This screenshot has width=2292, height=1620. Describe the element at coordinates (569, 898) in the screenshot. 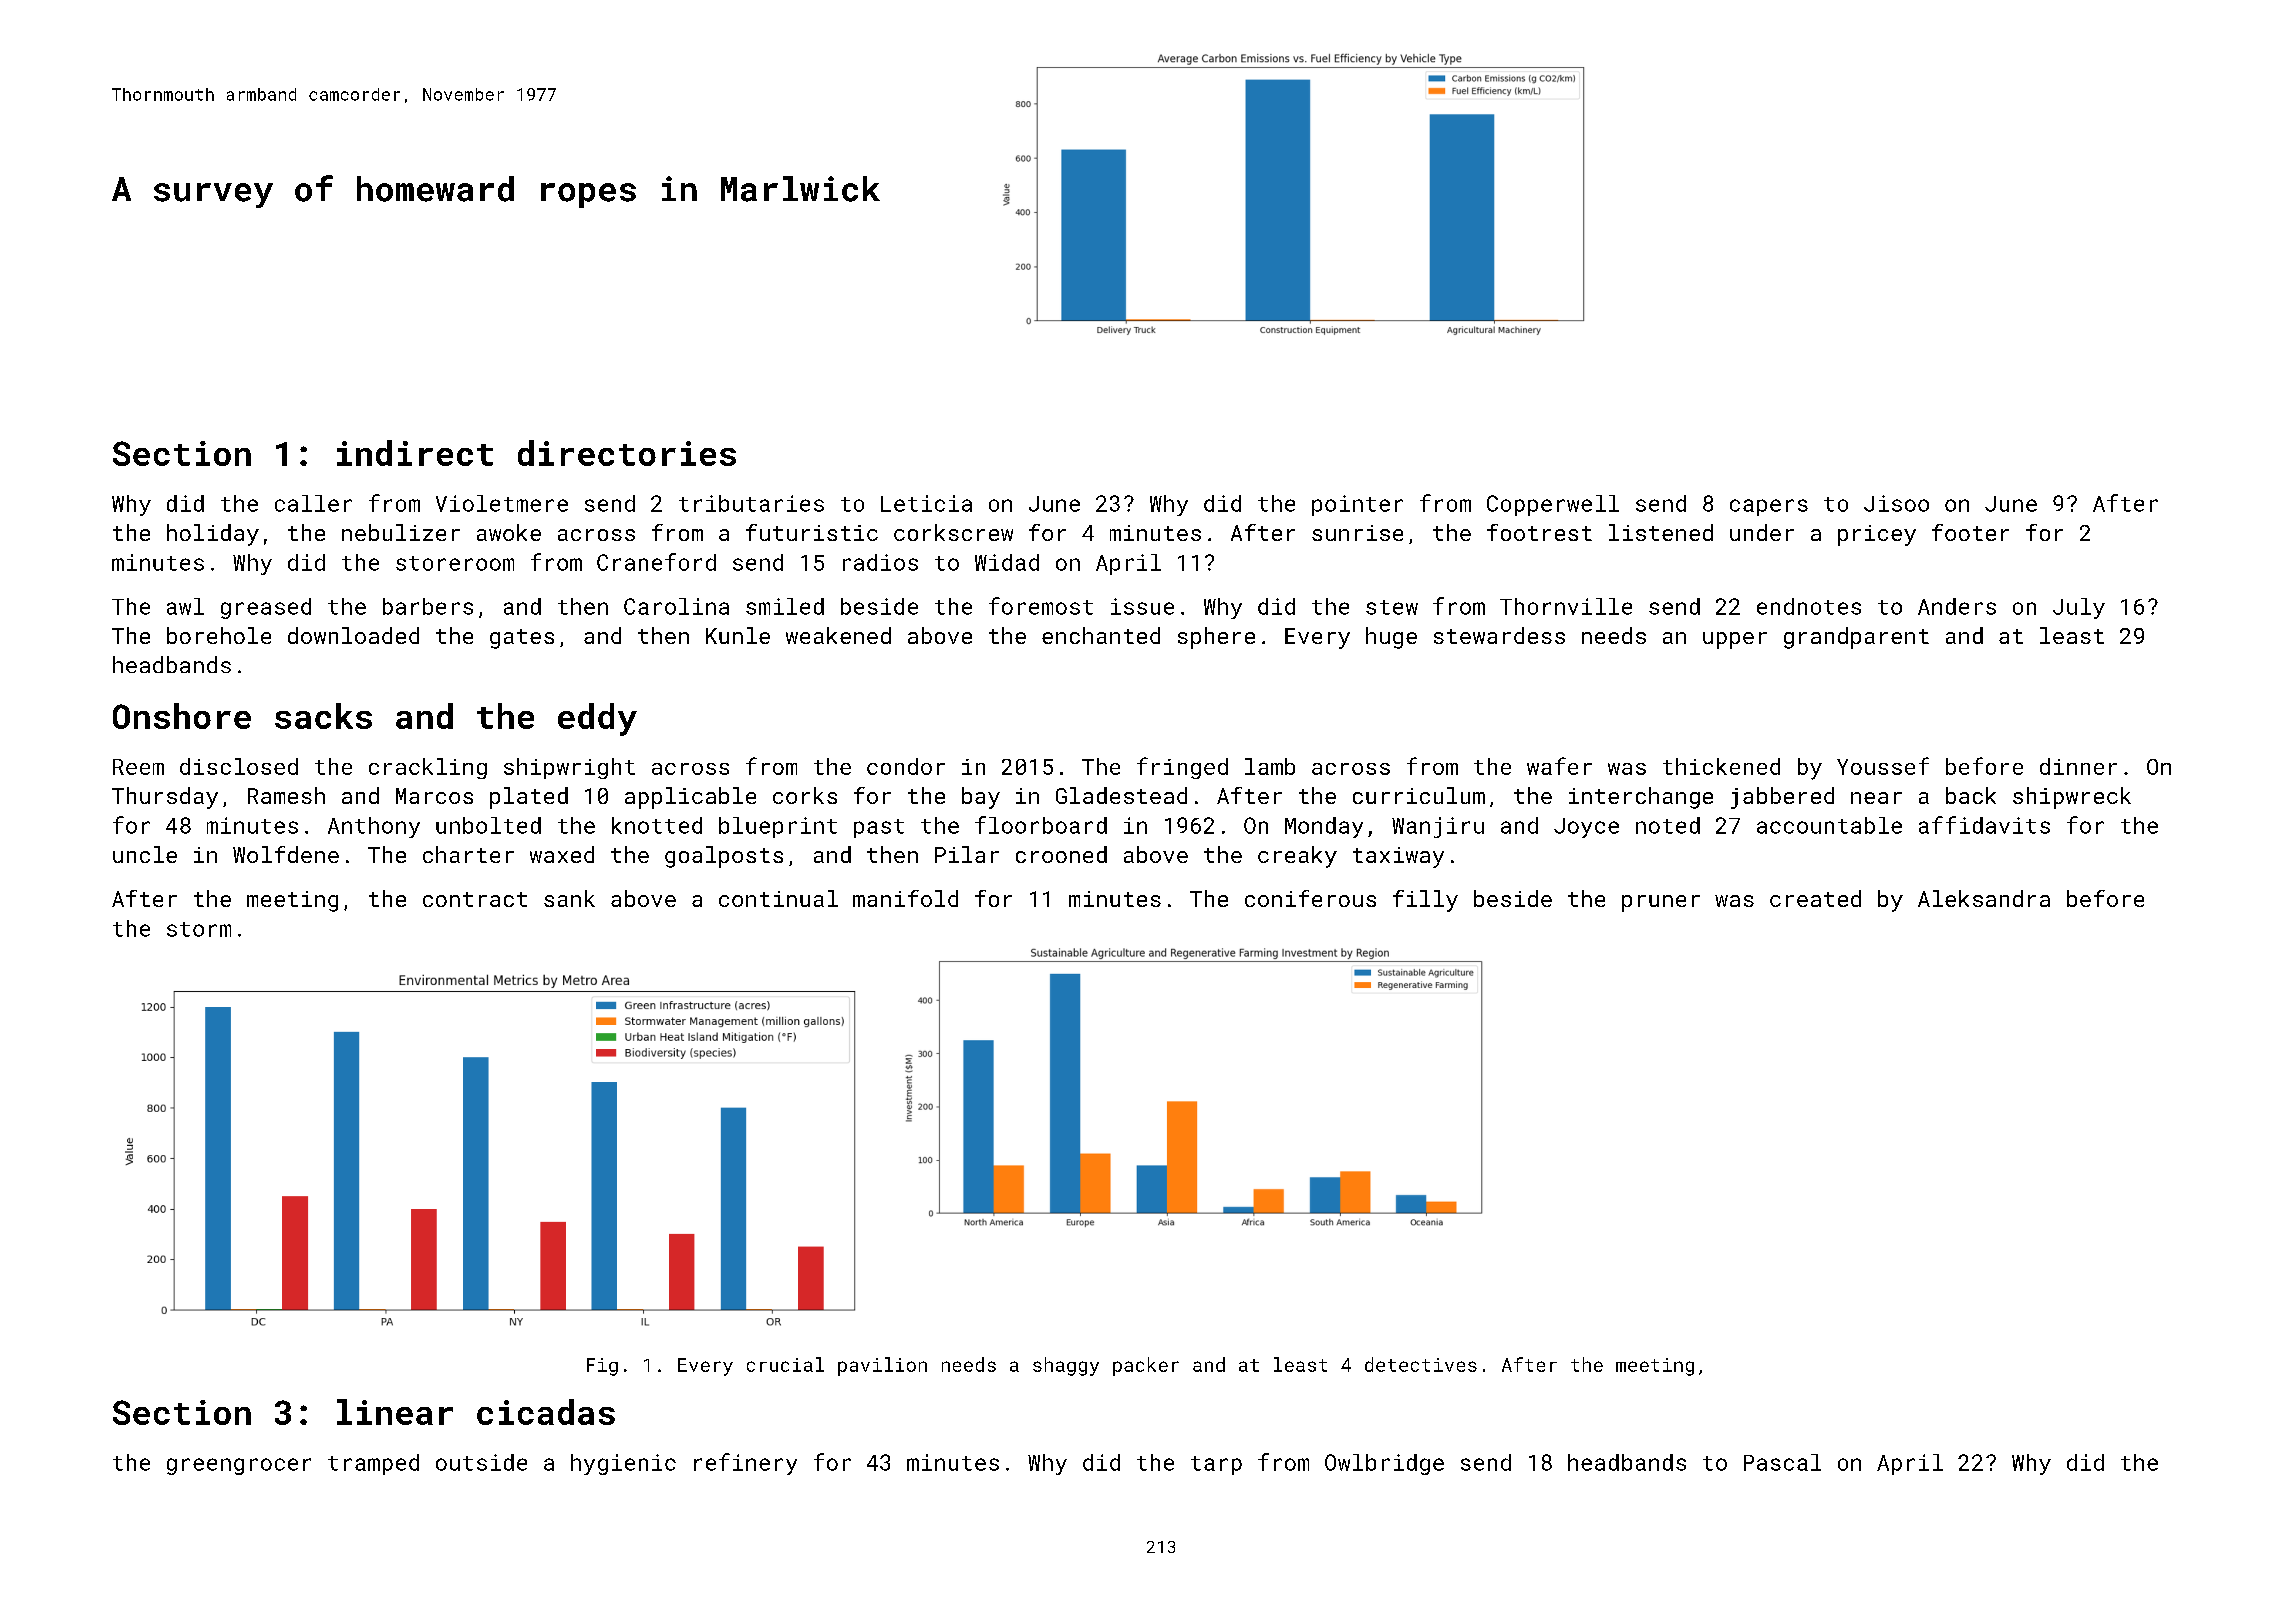

I see `sank` at that location.
